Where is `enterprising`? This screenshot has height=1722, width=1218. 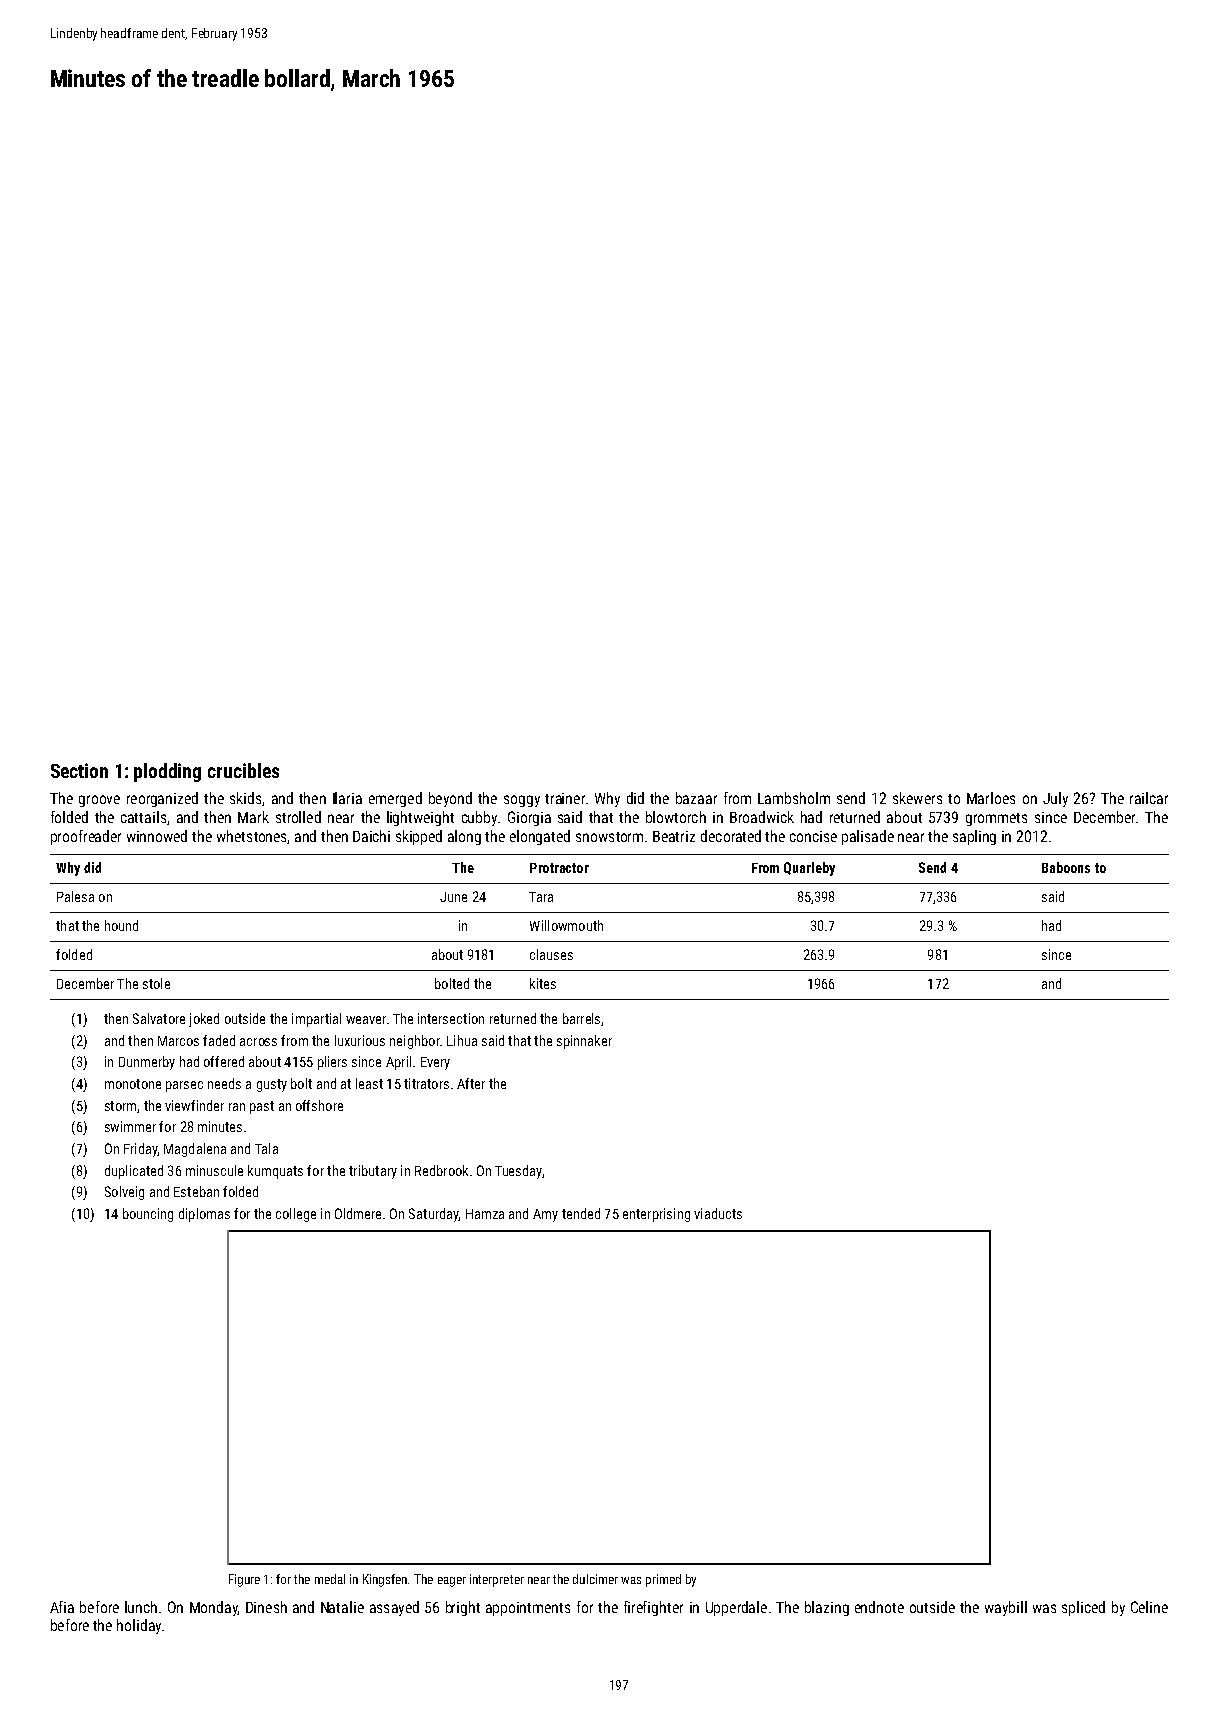
enterprising is located at coordinates (656, 1215).
